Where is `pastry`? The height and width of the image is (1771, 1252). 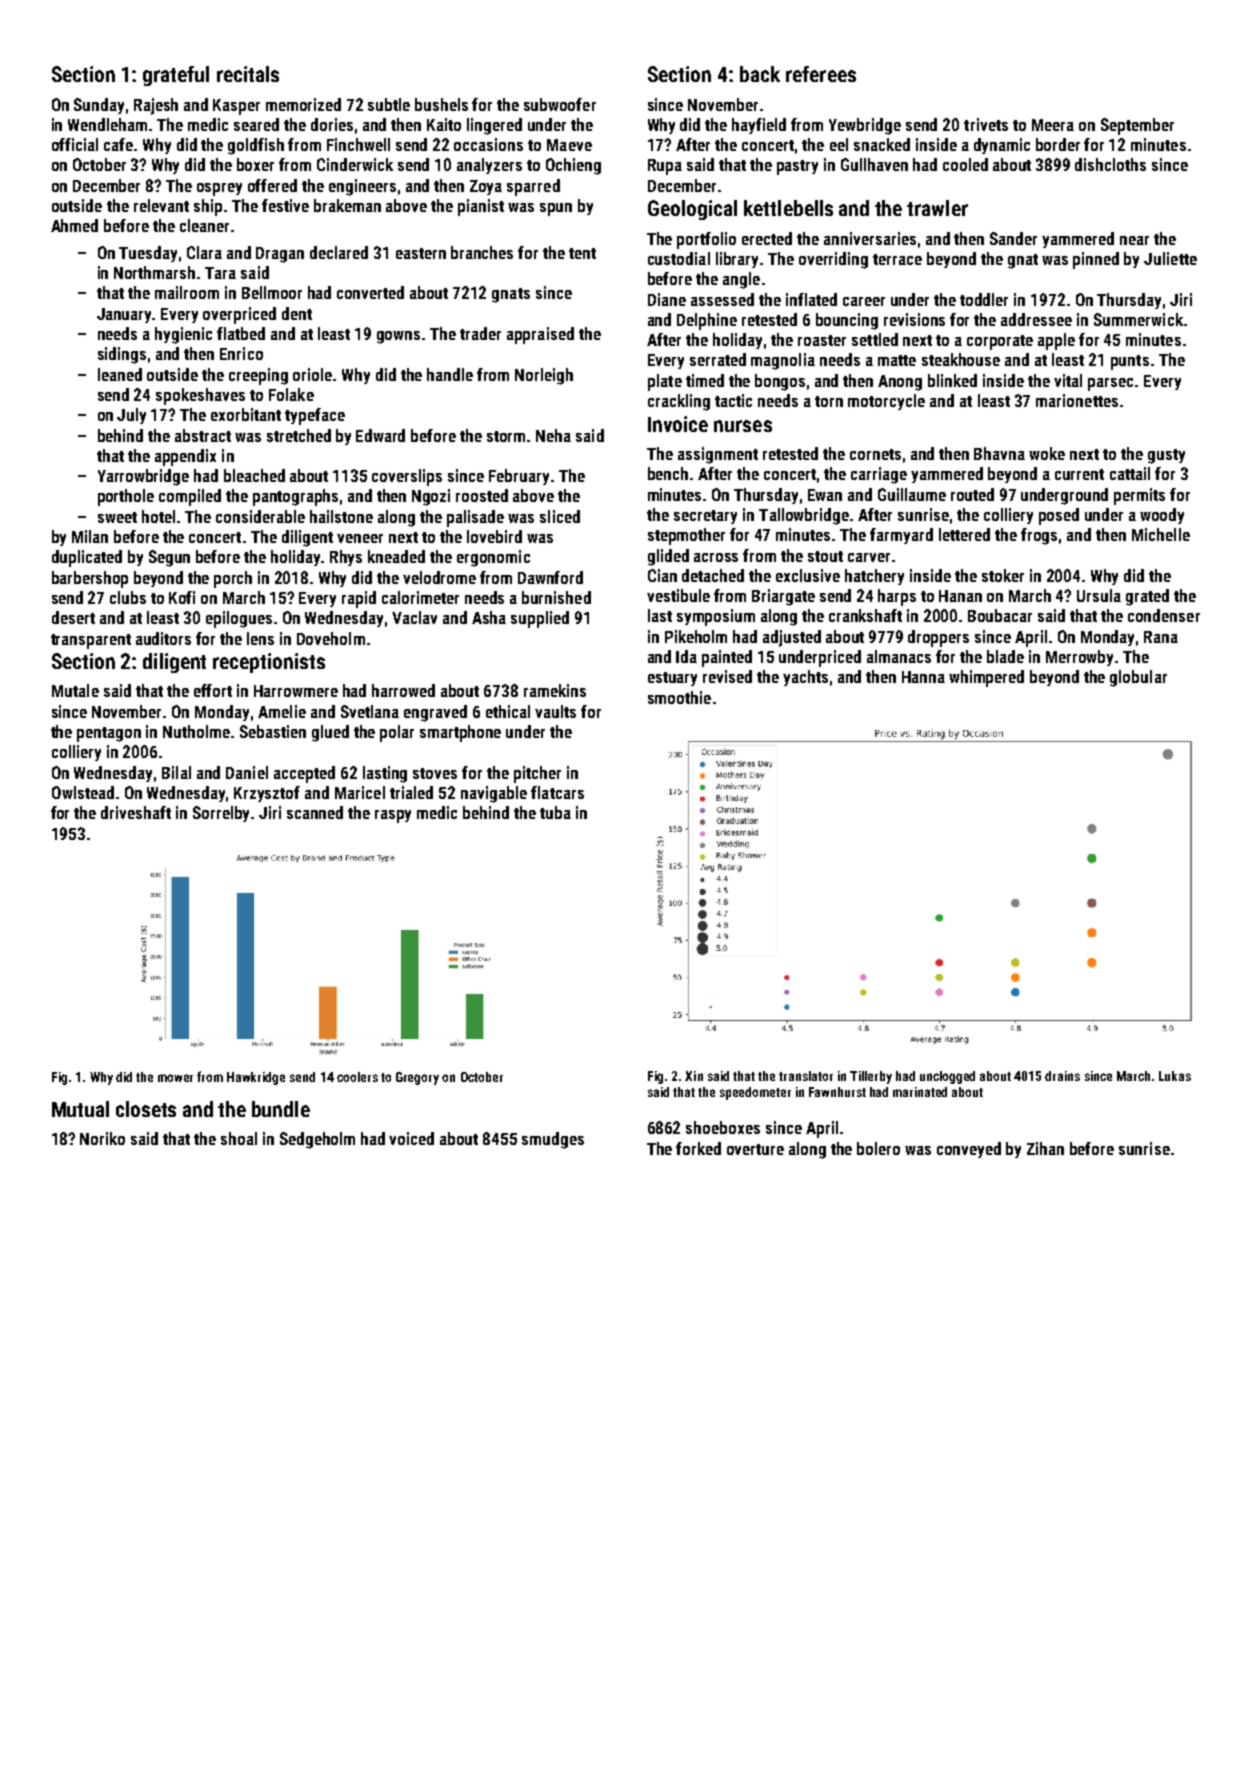
pastry is located at coordinates (797, 167).
